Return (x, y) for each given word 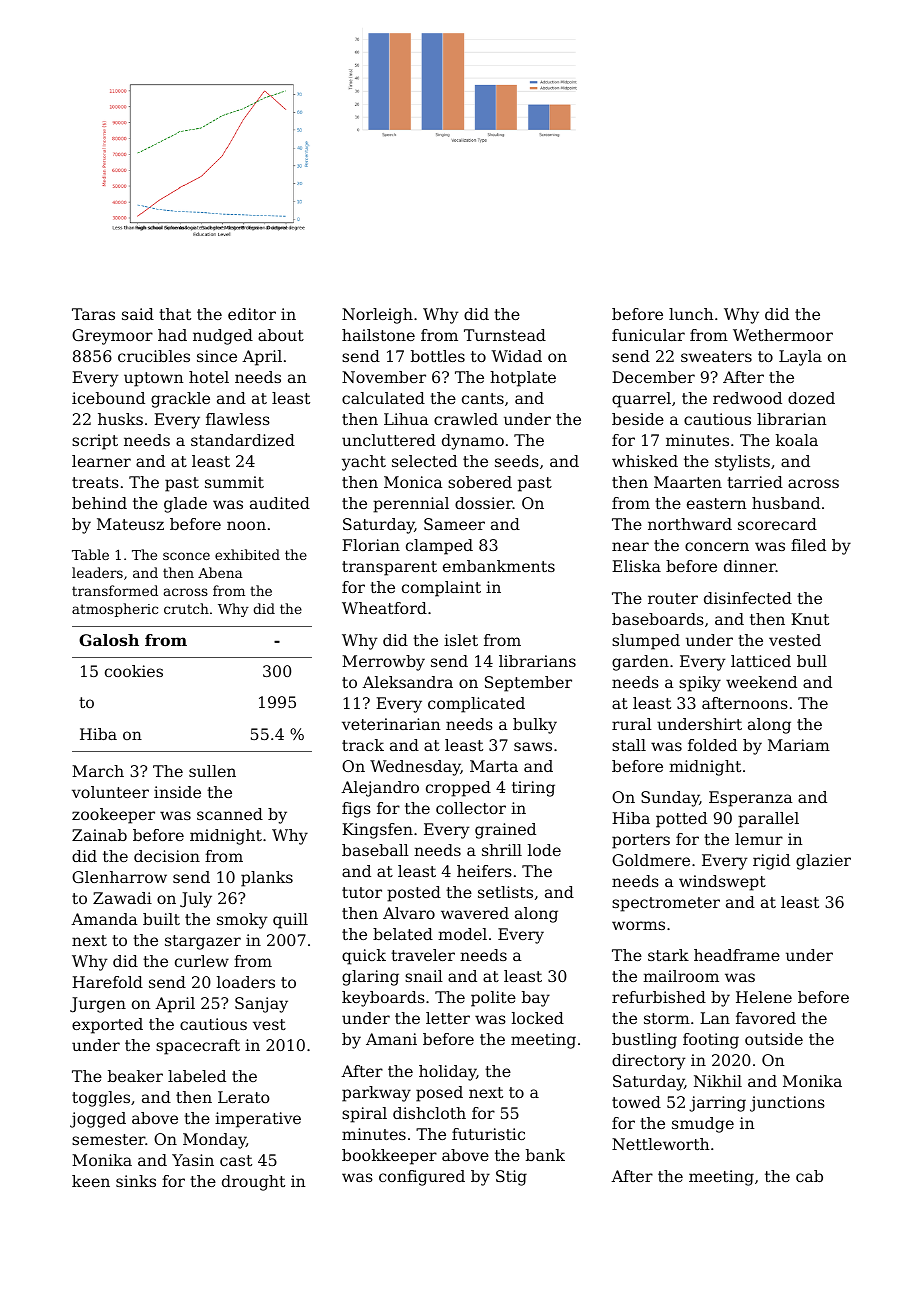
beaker (135, 1076)
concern (717, 546)
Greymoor (112, 337)
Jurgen (98, 1005)
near (630, 546)
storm (667, 1018)
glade (185, 505)
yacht (364, 463)
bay (536, 999)
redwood (747, 398)
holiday (447, 1073)
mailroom (681, 976)
